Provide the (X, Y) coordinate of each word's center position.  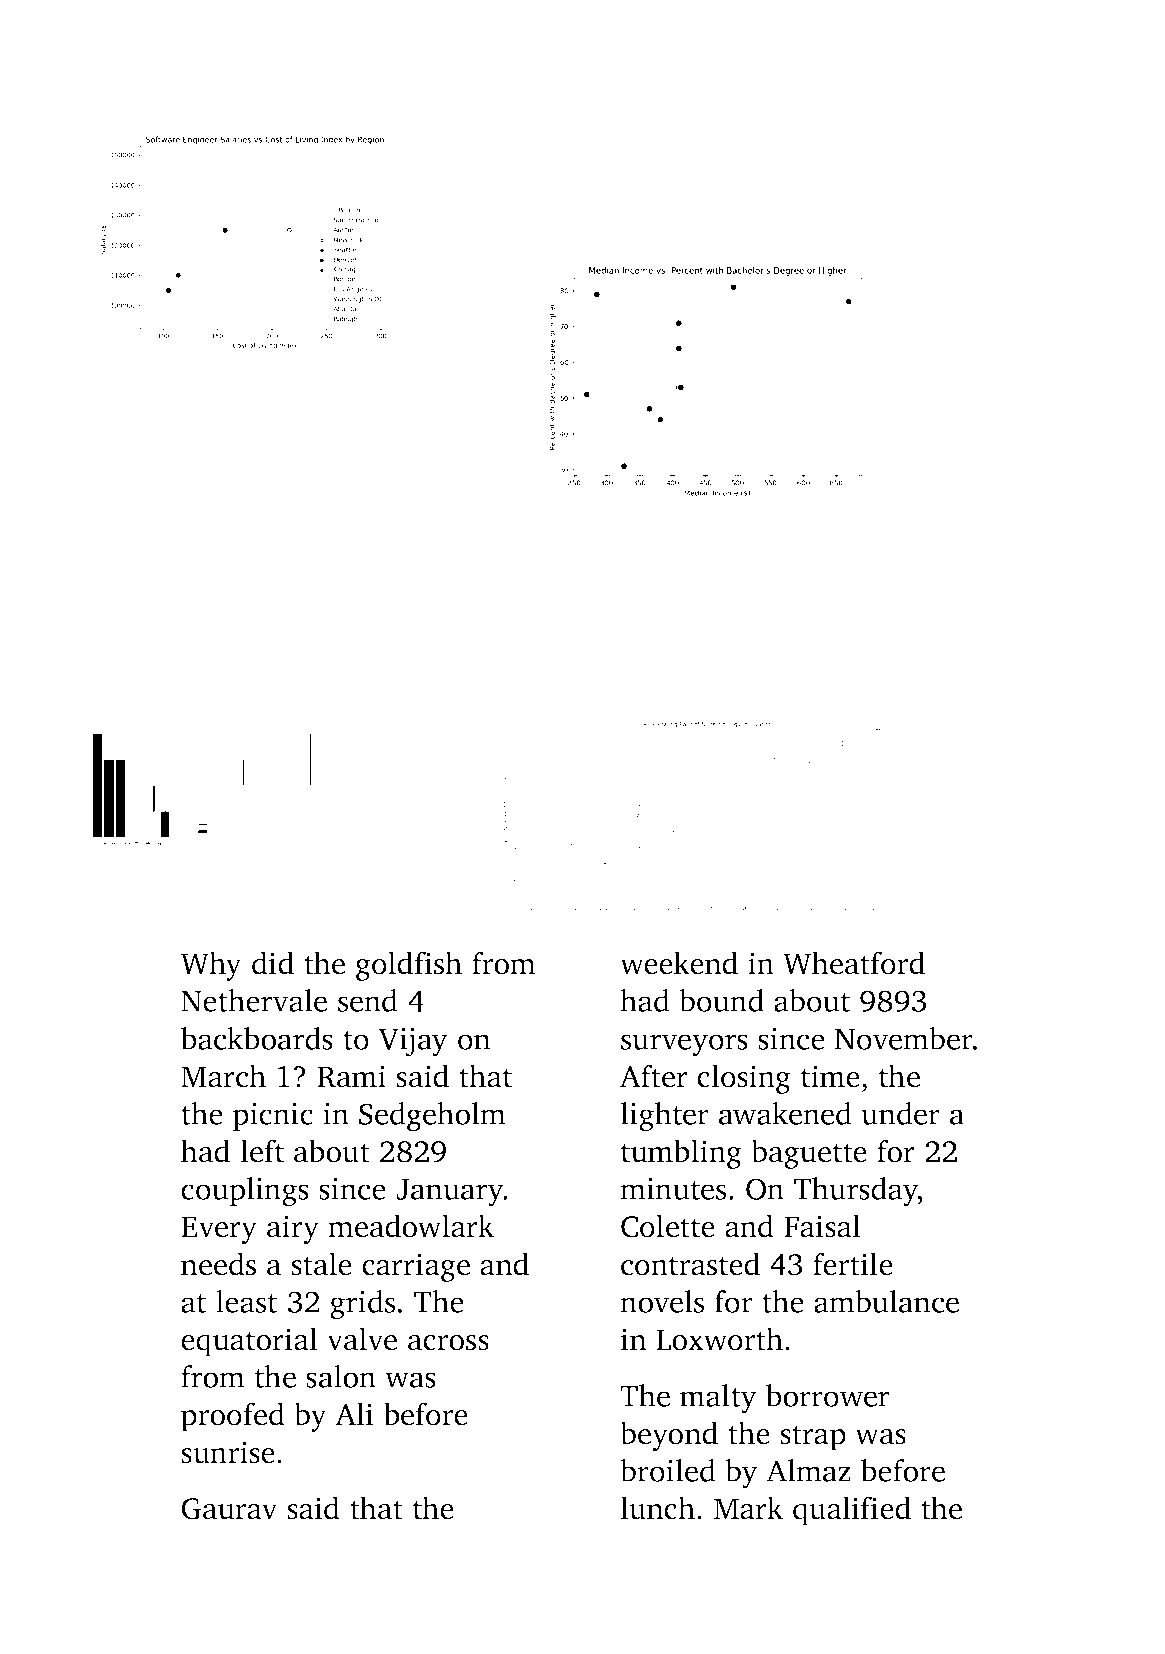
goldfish (409, 966)
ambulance (886, 1301)
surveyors (684, 1045)
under (900, 1113)
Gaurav (229, 1509)
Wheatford (854, 963)
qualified (852, 1511)
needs (218, 1264)
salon (341, 1376)
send (368, 1000)
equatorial (249, 1342)
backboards (257, 1038)
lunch (658, 1508)
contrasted (690, 1264)
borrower (827, 1395)
